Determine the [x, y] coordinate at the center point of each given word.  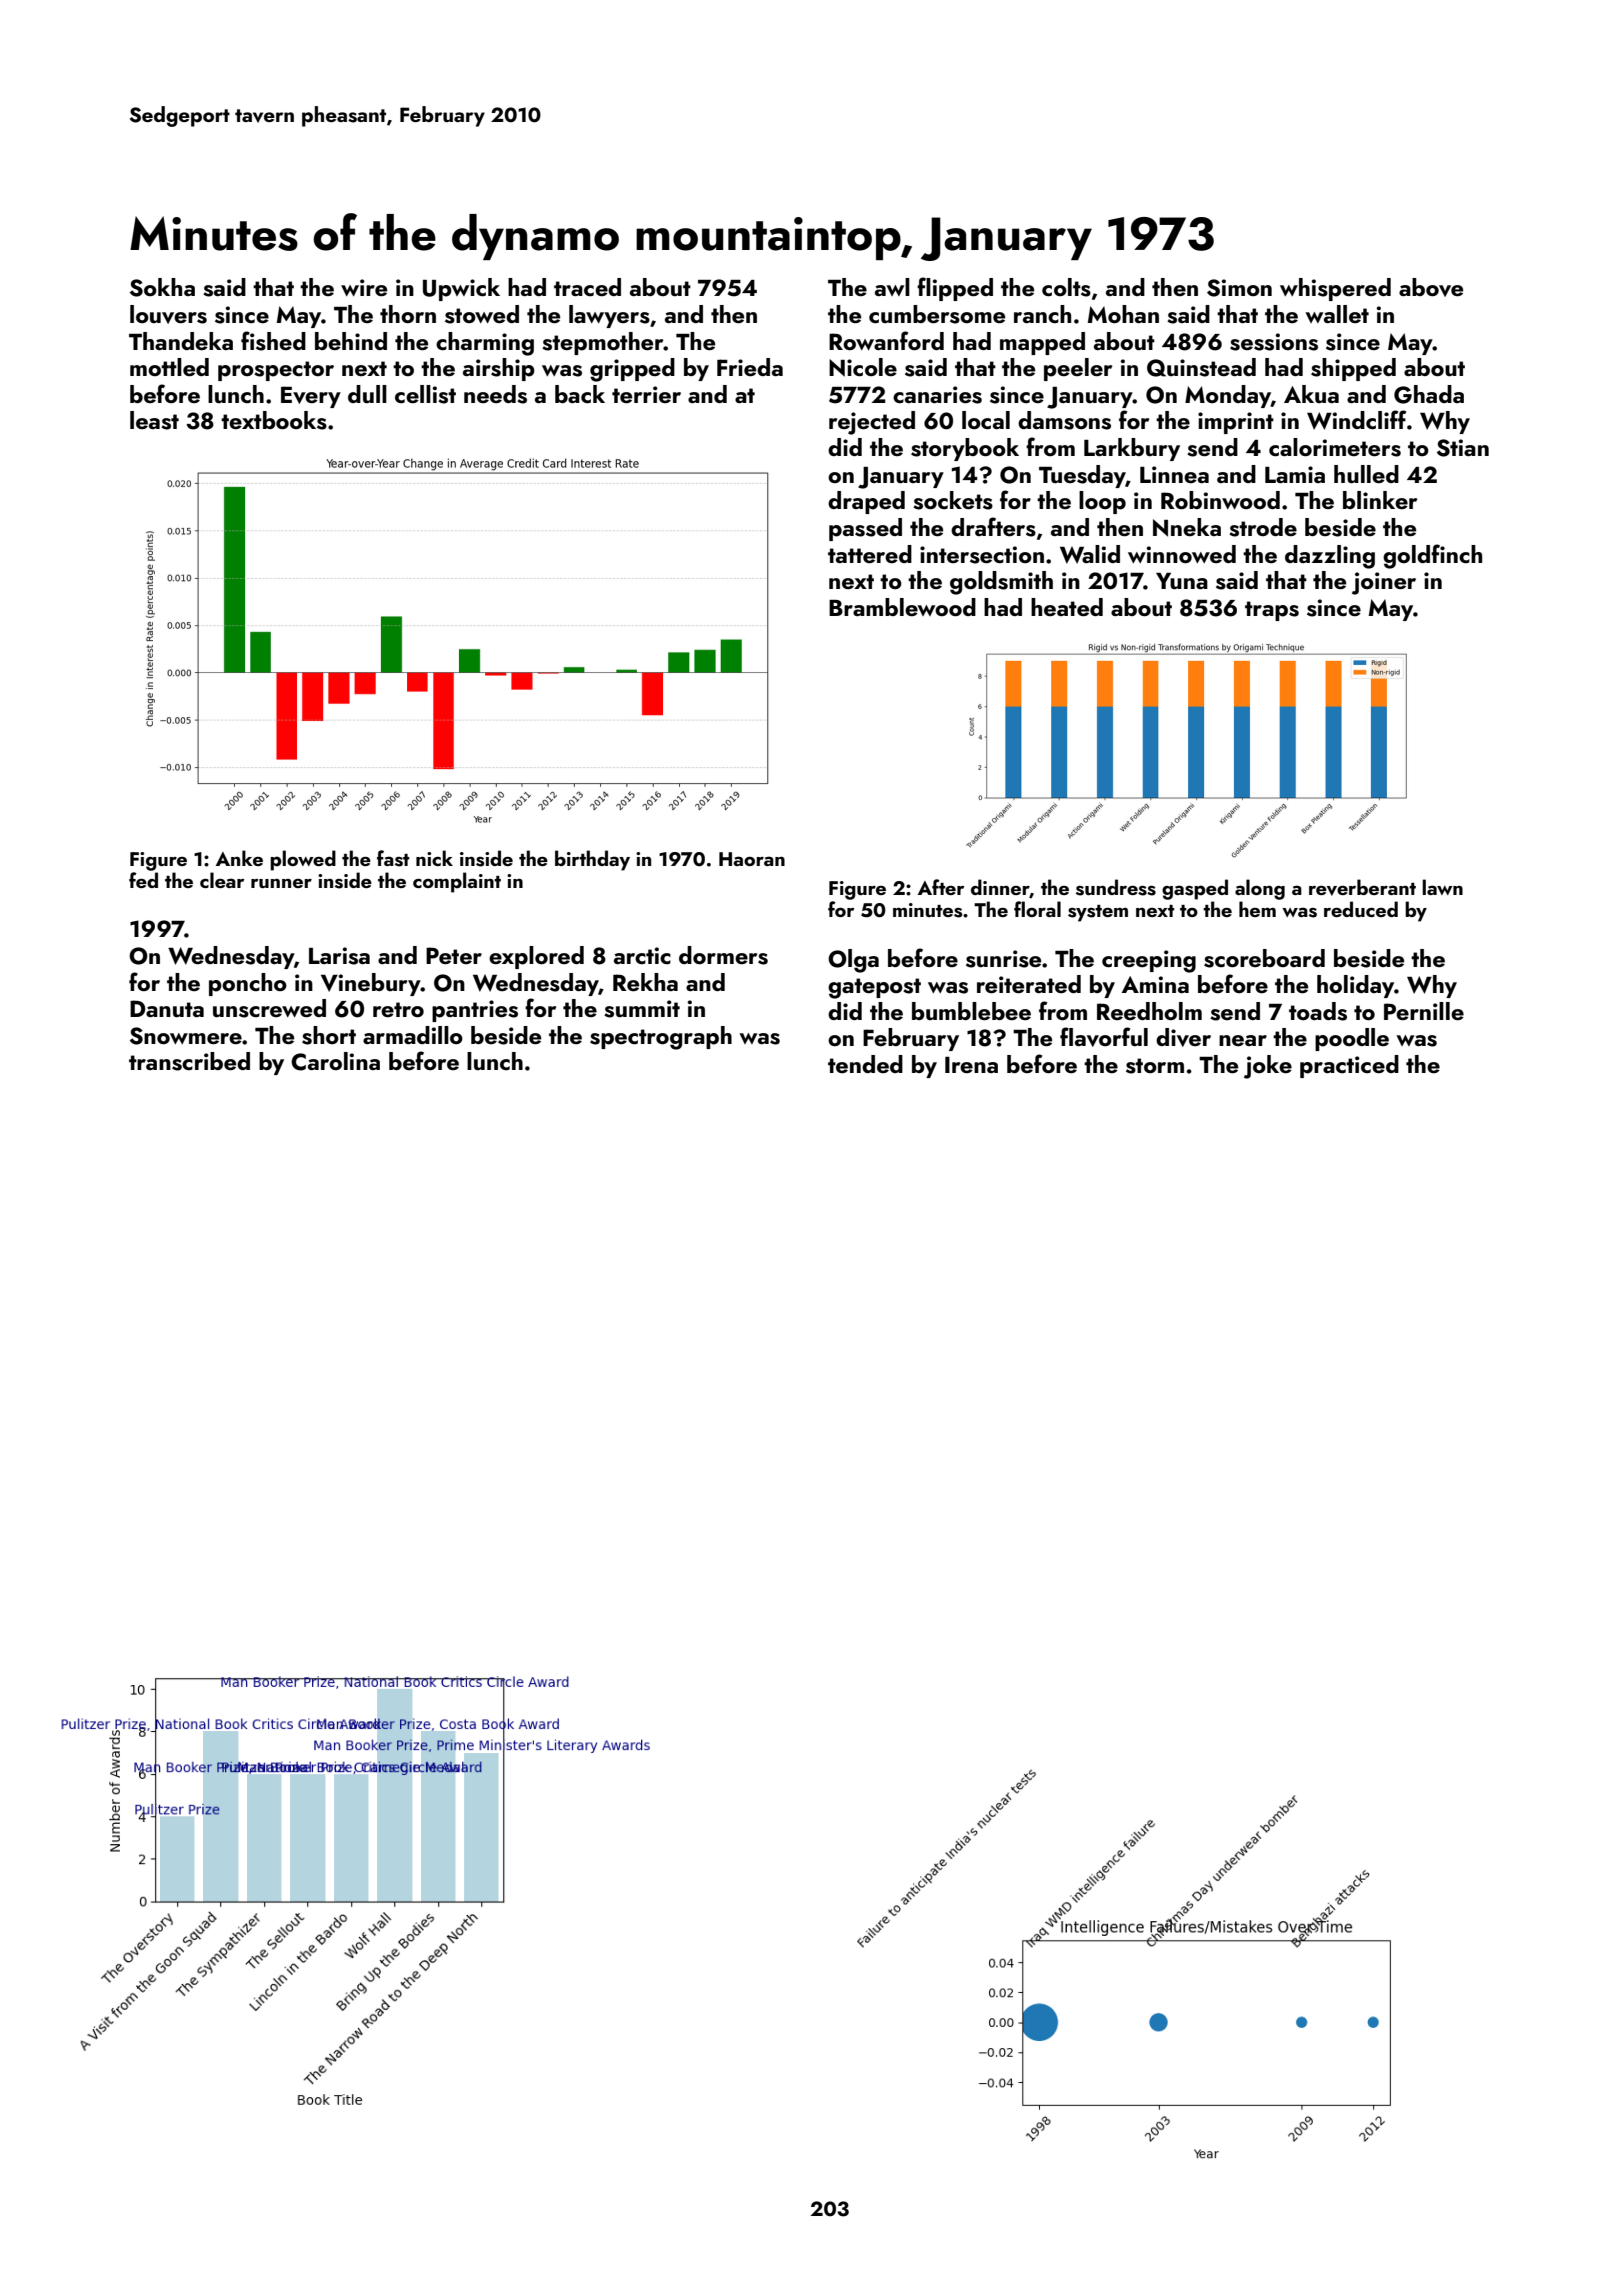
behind [351, 341]
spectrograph [661, 1038]
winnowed [1182, 554]
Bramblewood [902, 607]
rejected [872, 423]
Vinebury [371, 984]
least [154, 420]
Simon [1239, 288]
